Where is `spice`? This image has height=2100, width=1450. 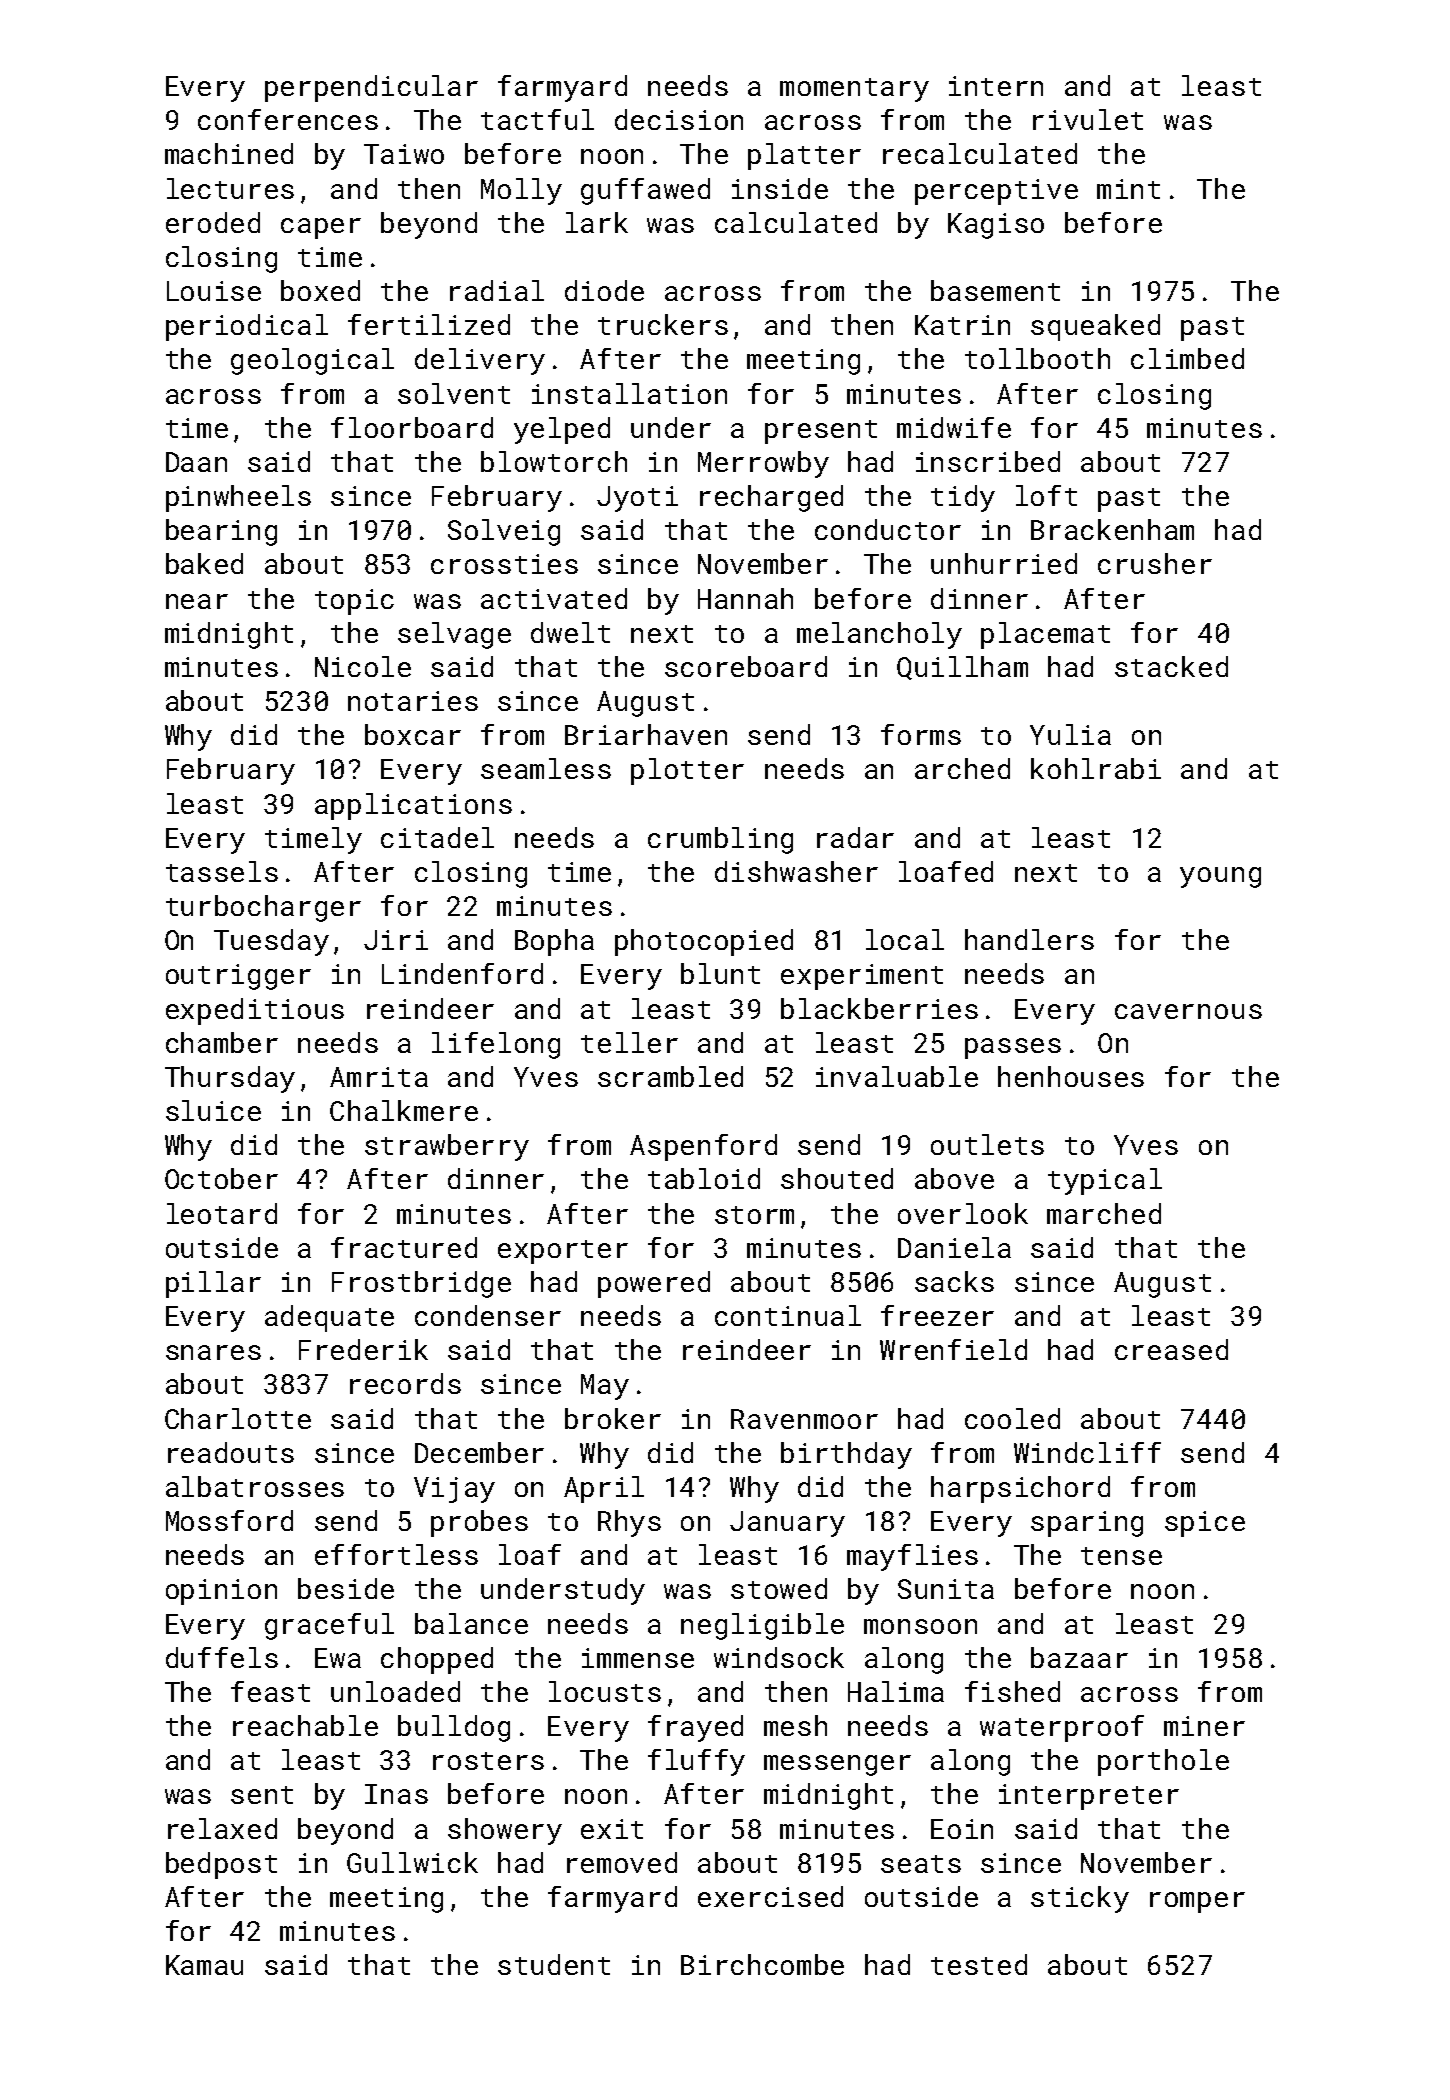
spice is located at coordinates (1205, 1524).
